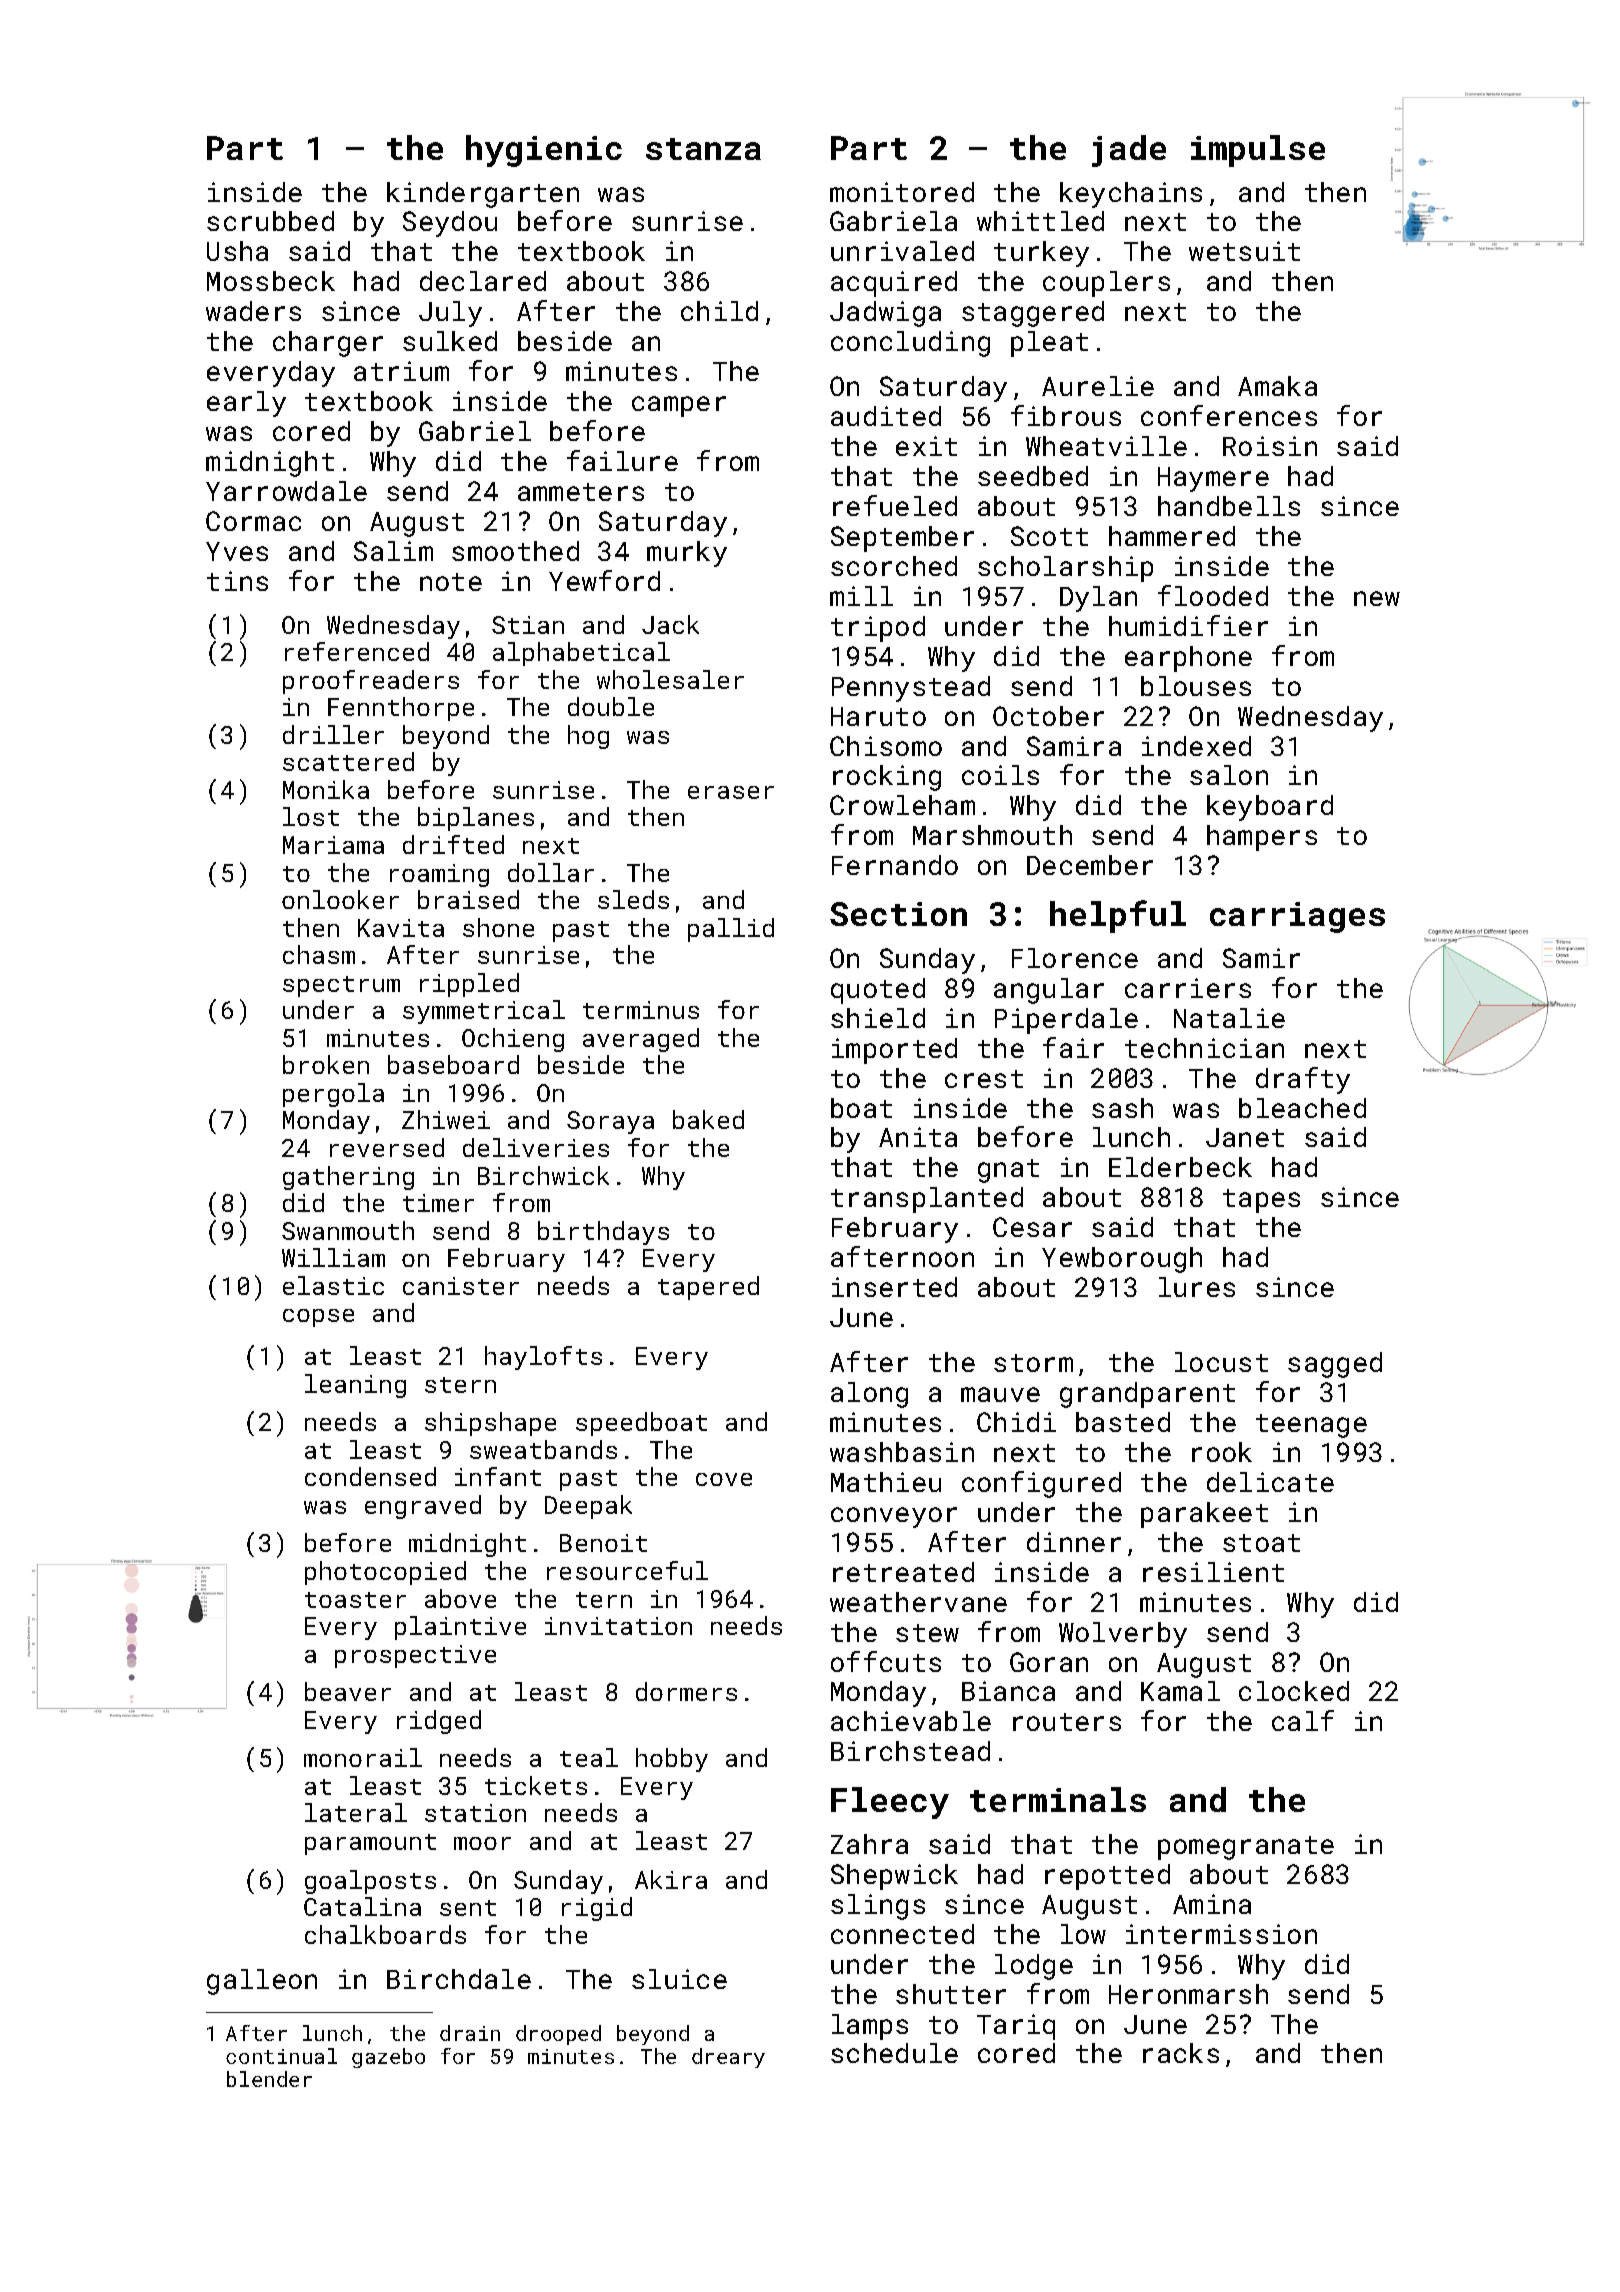 The image size is (1620, 2292). What do you see at coordinates (1197, 1287) in the page?
I see `lures` at bounding box center [1197, 1287].
